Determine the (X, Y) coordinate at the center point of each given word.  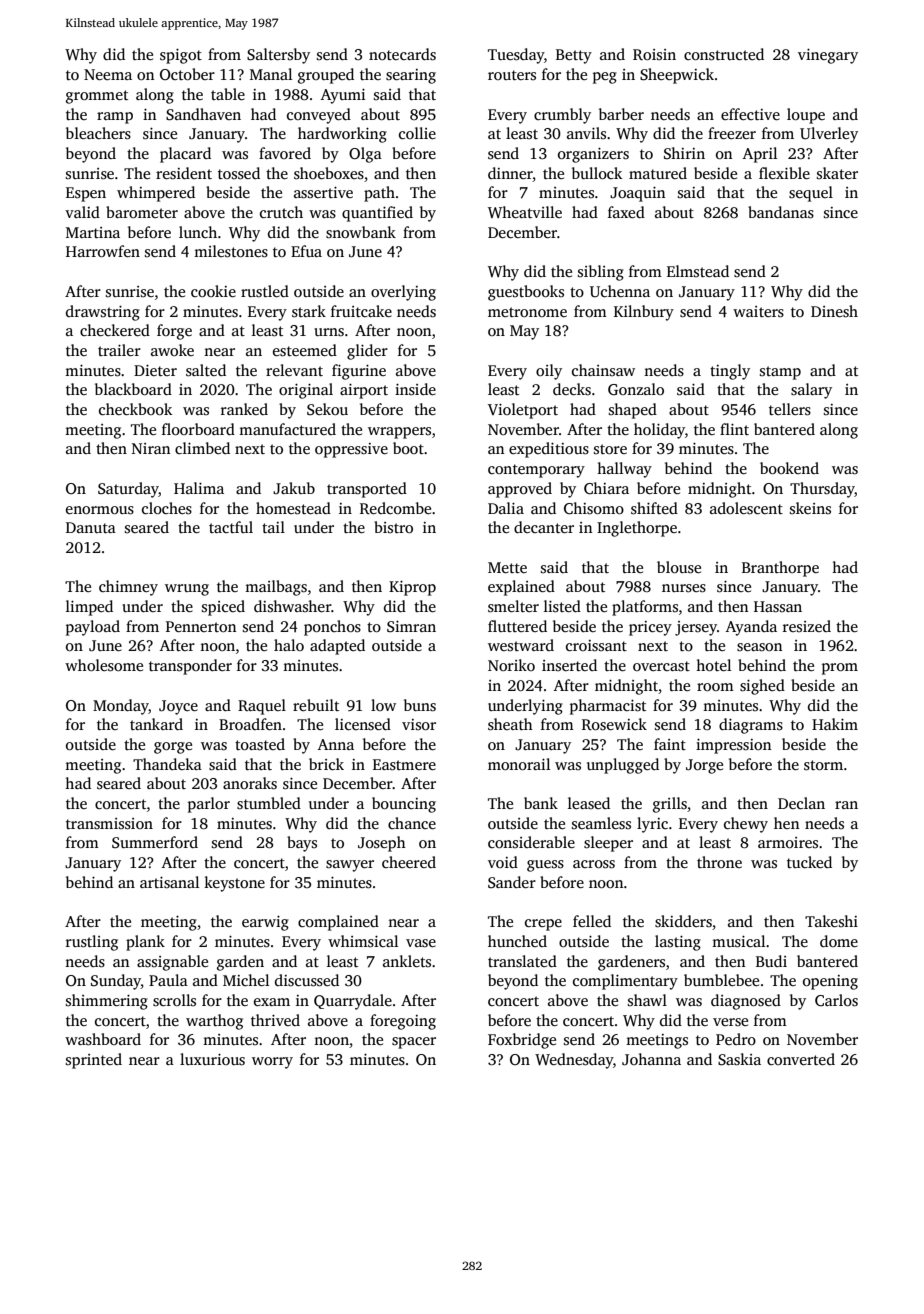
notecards (402, 54)
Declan (801, 803)
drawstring (103, 313)
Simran (411, 626)
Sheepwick (677, 76)
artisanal (169, 882)
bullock (597, 173)
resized (807, 626)
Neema (108, 74)
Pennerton (201, 626)
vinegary (828, 56)
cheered (409, 862)
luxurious (212, 1059)
